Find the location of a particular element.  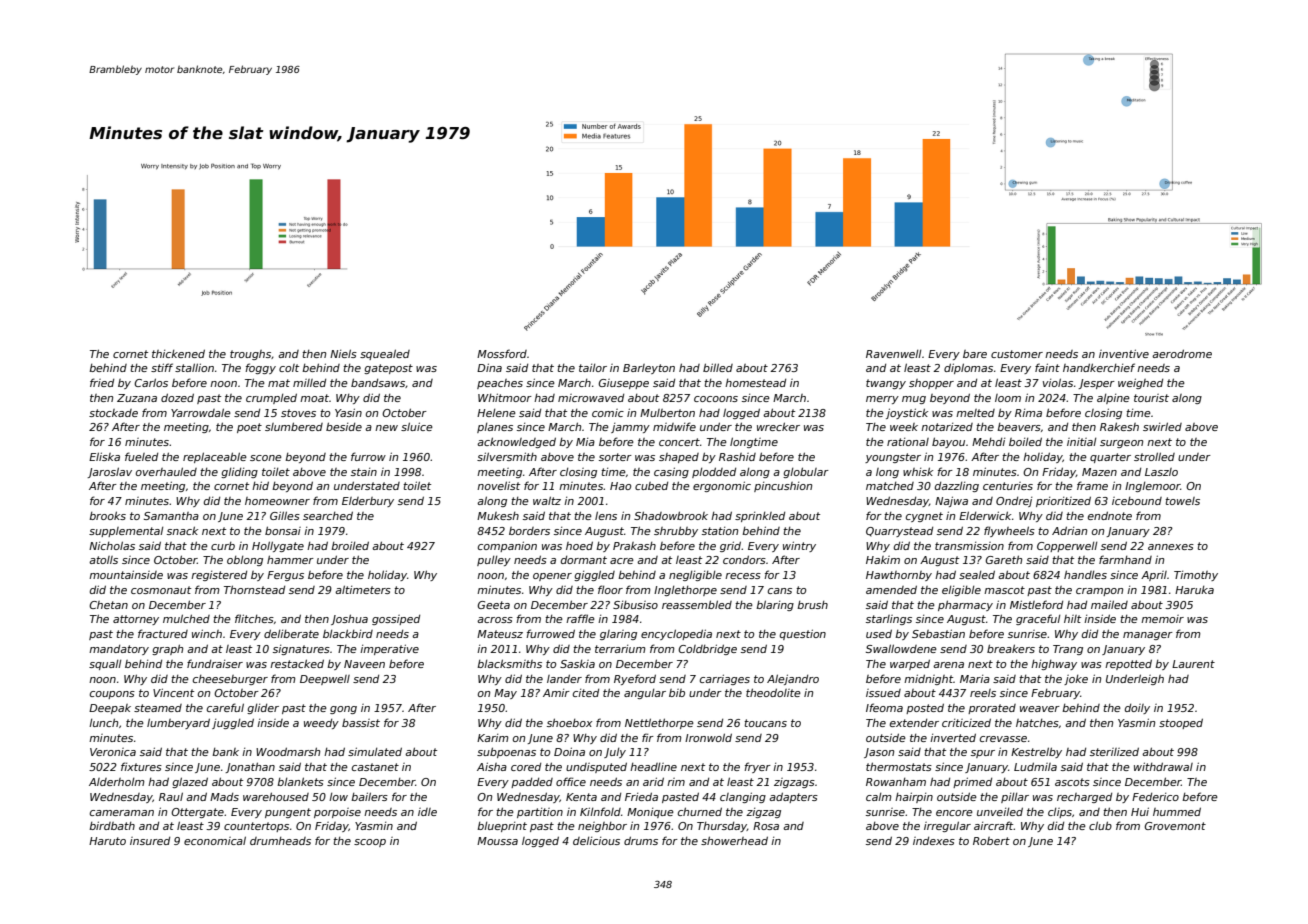

sorter is located at coordinates (615, 457).
